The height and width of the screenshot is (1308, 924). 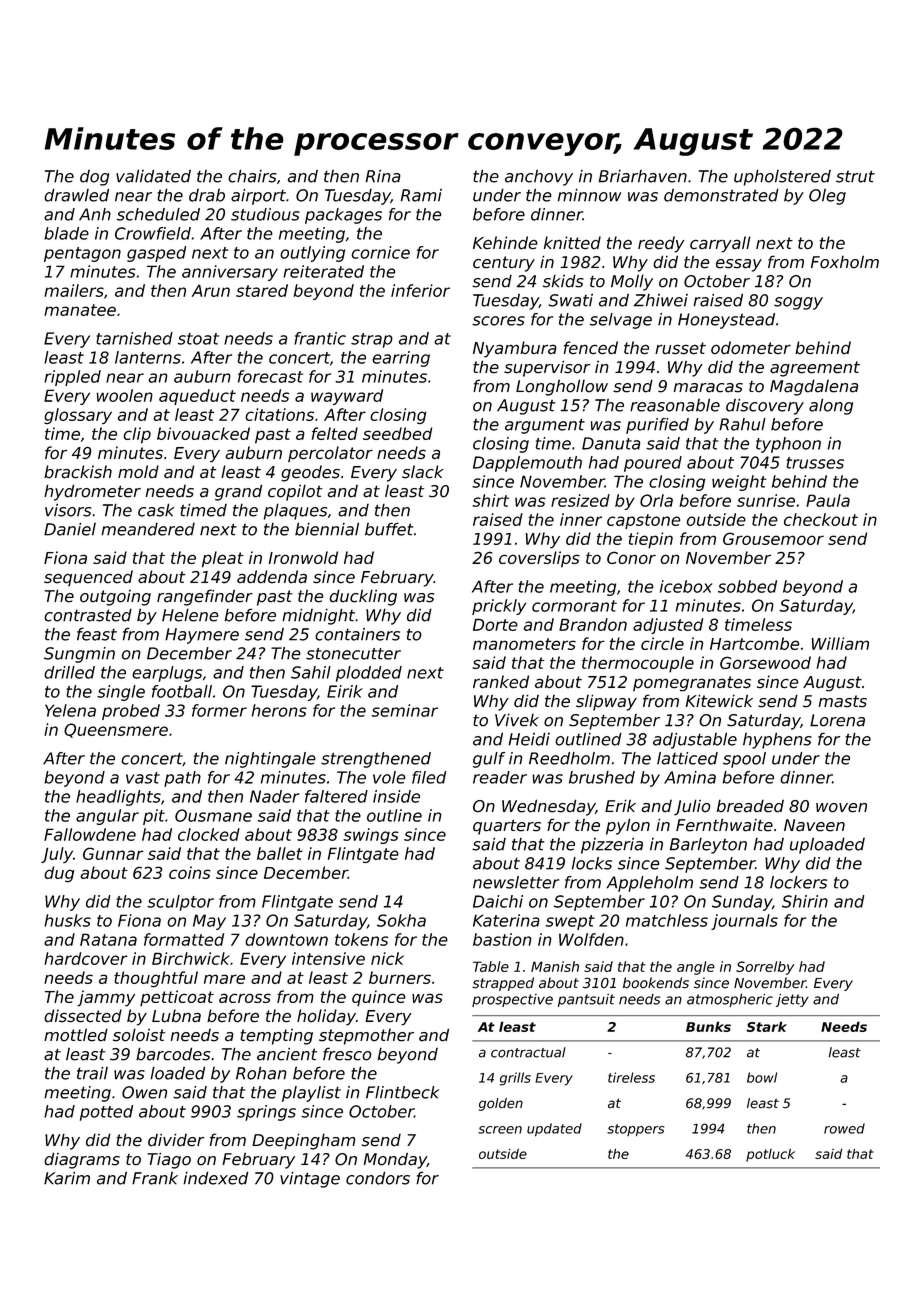 What do you see at coordinates (335, 433) in the screenshot?
I see `felted` at bounding box center [335, 433].
